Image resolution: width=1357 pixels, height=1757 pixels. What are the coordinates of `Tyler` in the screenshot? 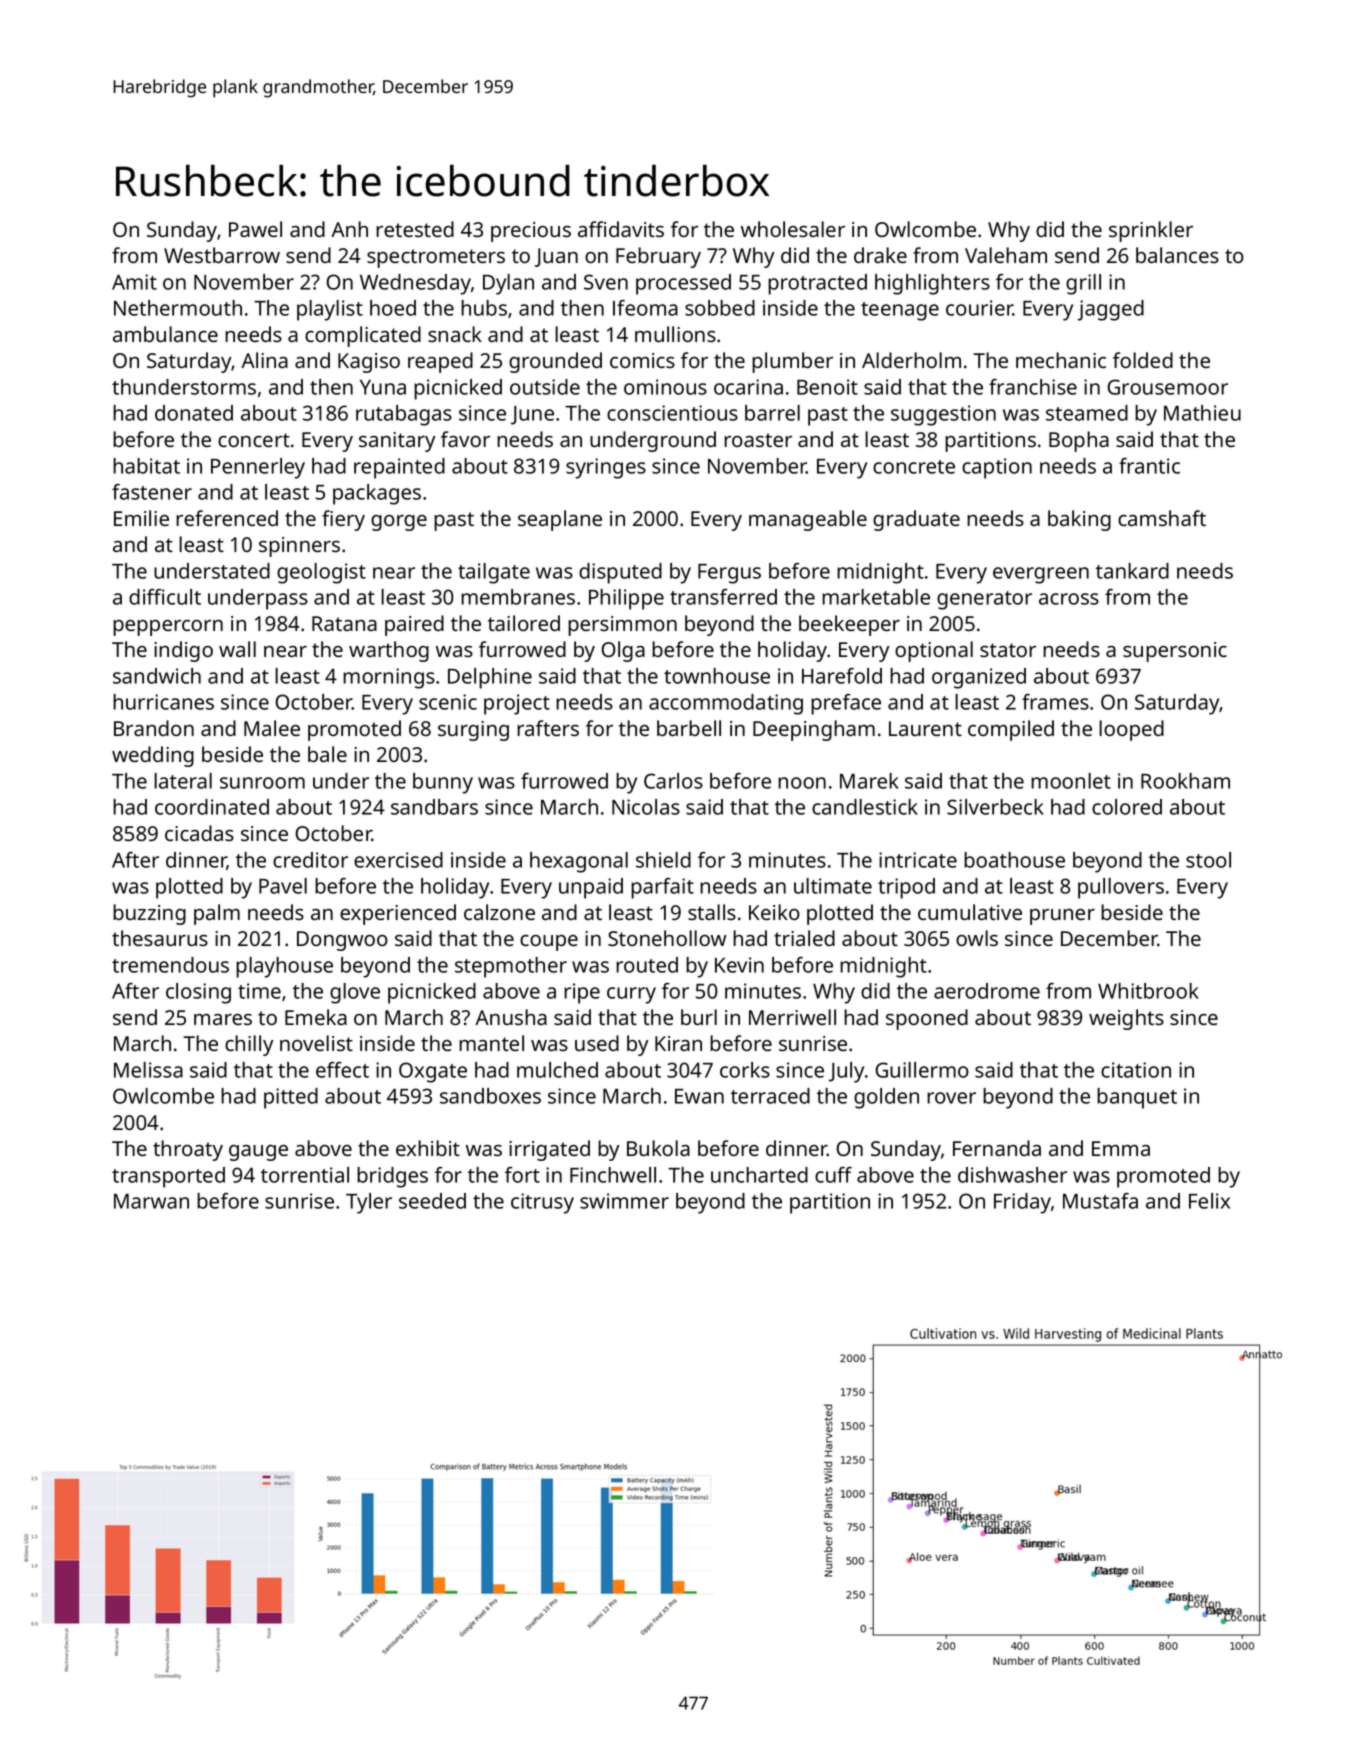 It's located at (369, 1203).
